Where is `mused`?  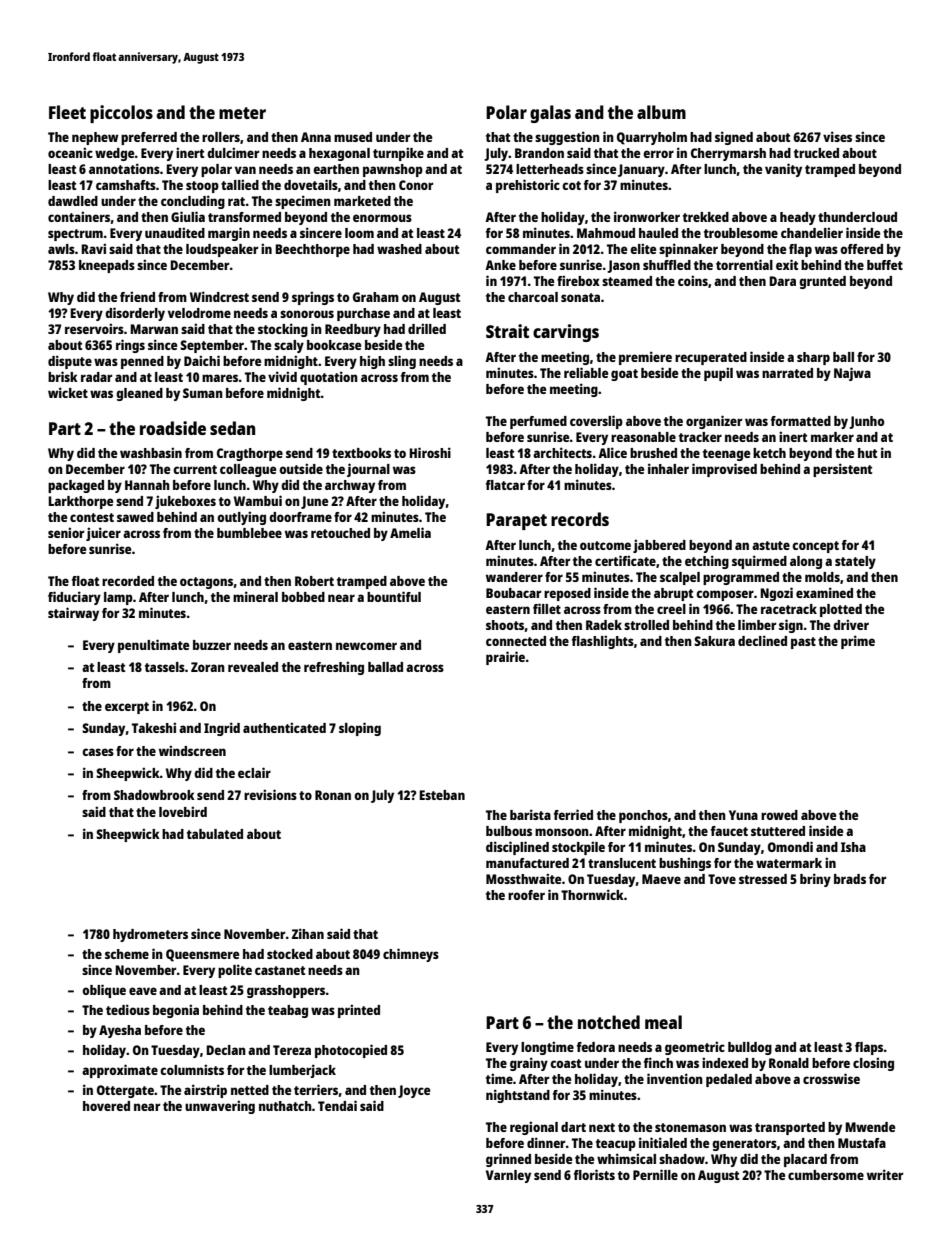
mused is located at coordinates (353, 137).
